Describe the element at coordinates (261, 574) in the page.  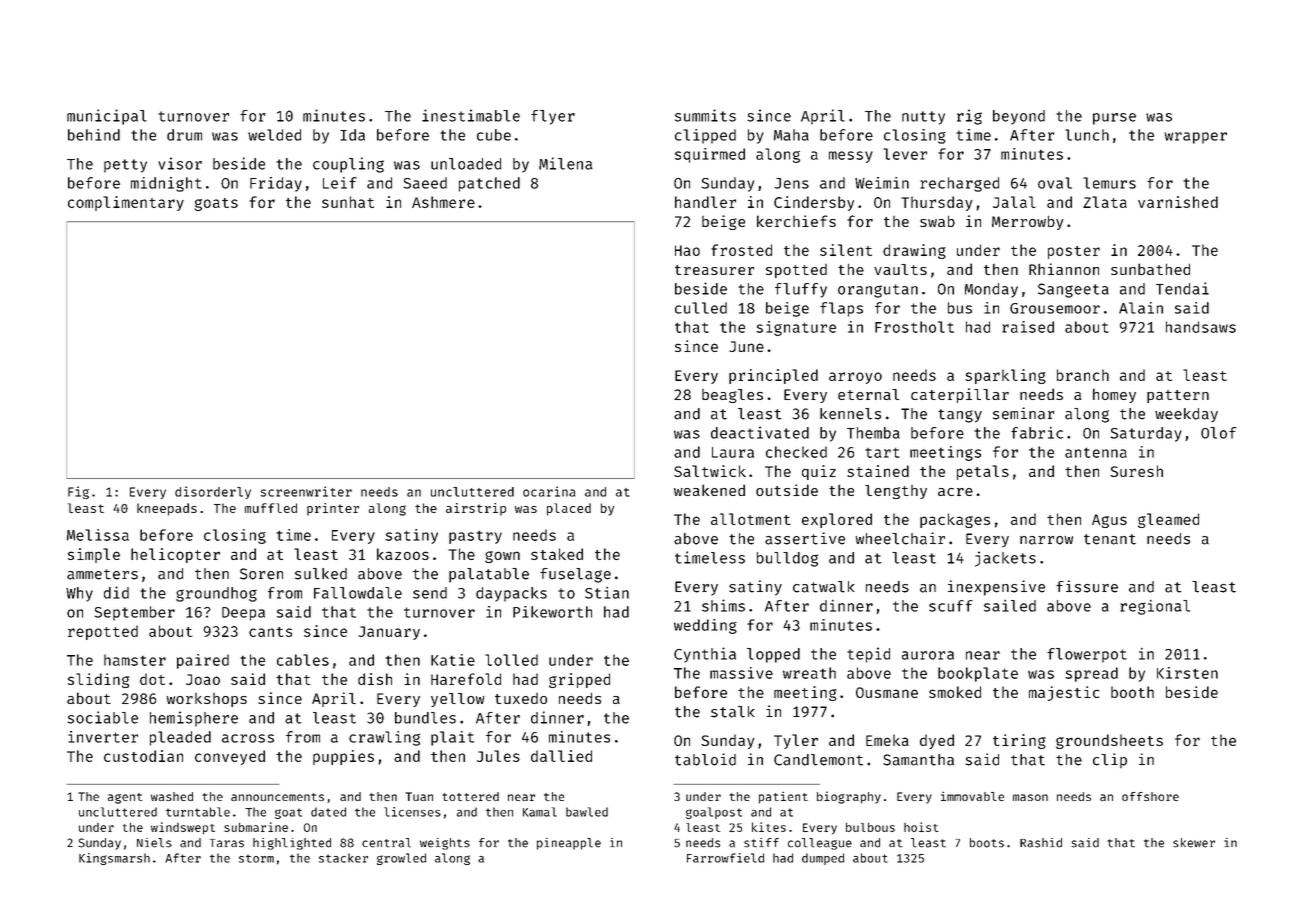
I see `Soren` at that location.
